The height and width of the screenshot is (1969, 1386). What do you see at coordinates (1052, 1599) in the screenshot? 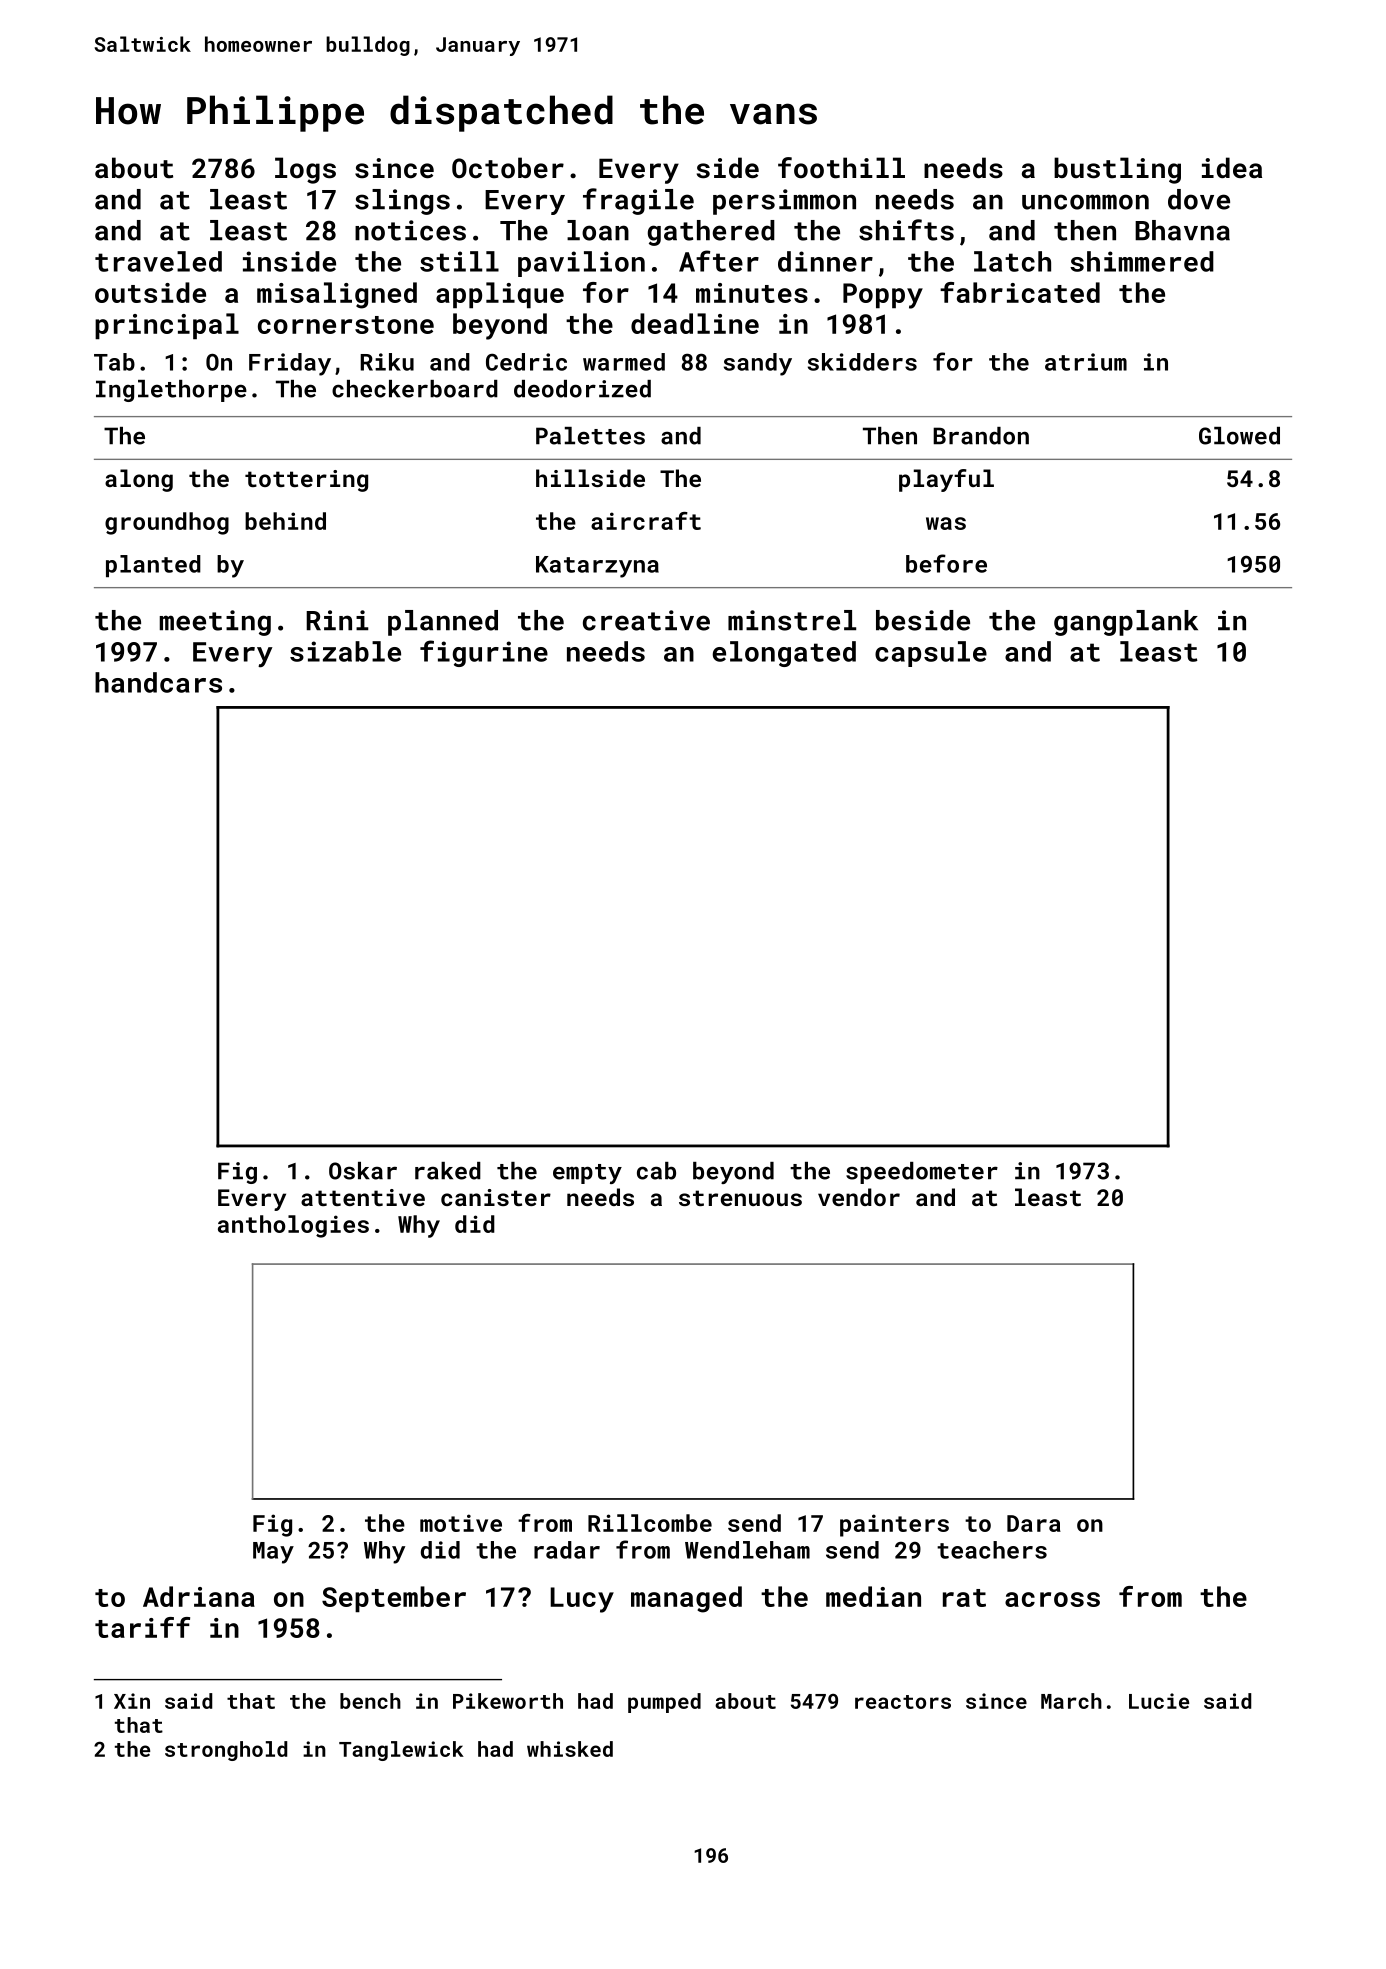
I see `across` at bounding box center [1052, 1599].
